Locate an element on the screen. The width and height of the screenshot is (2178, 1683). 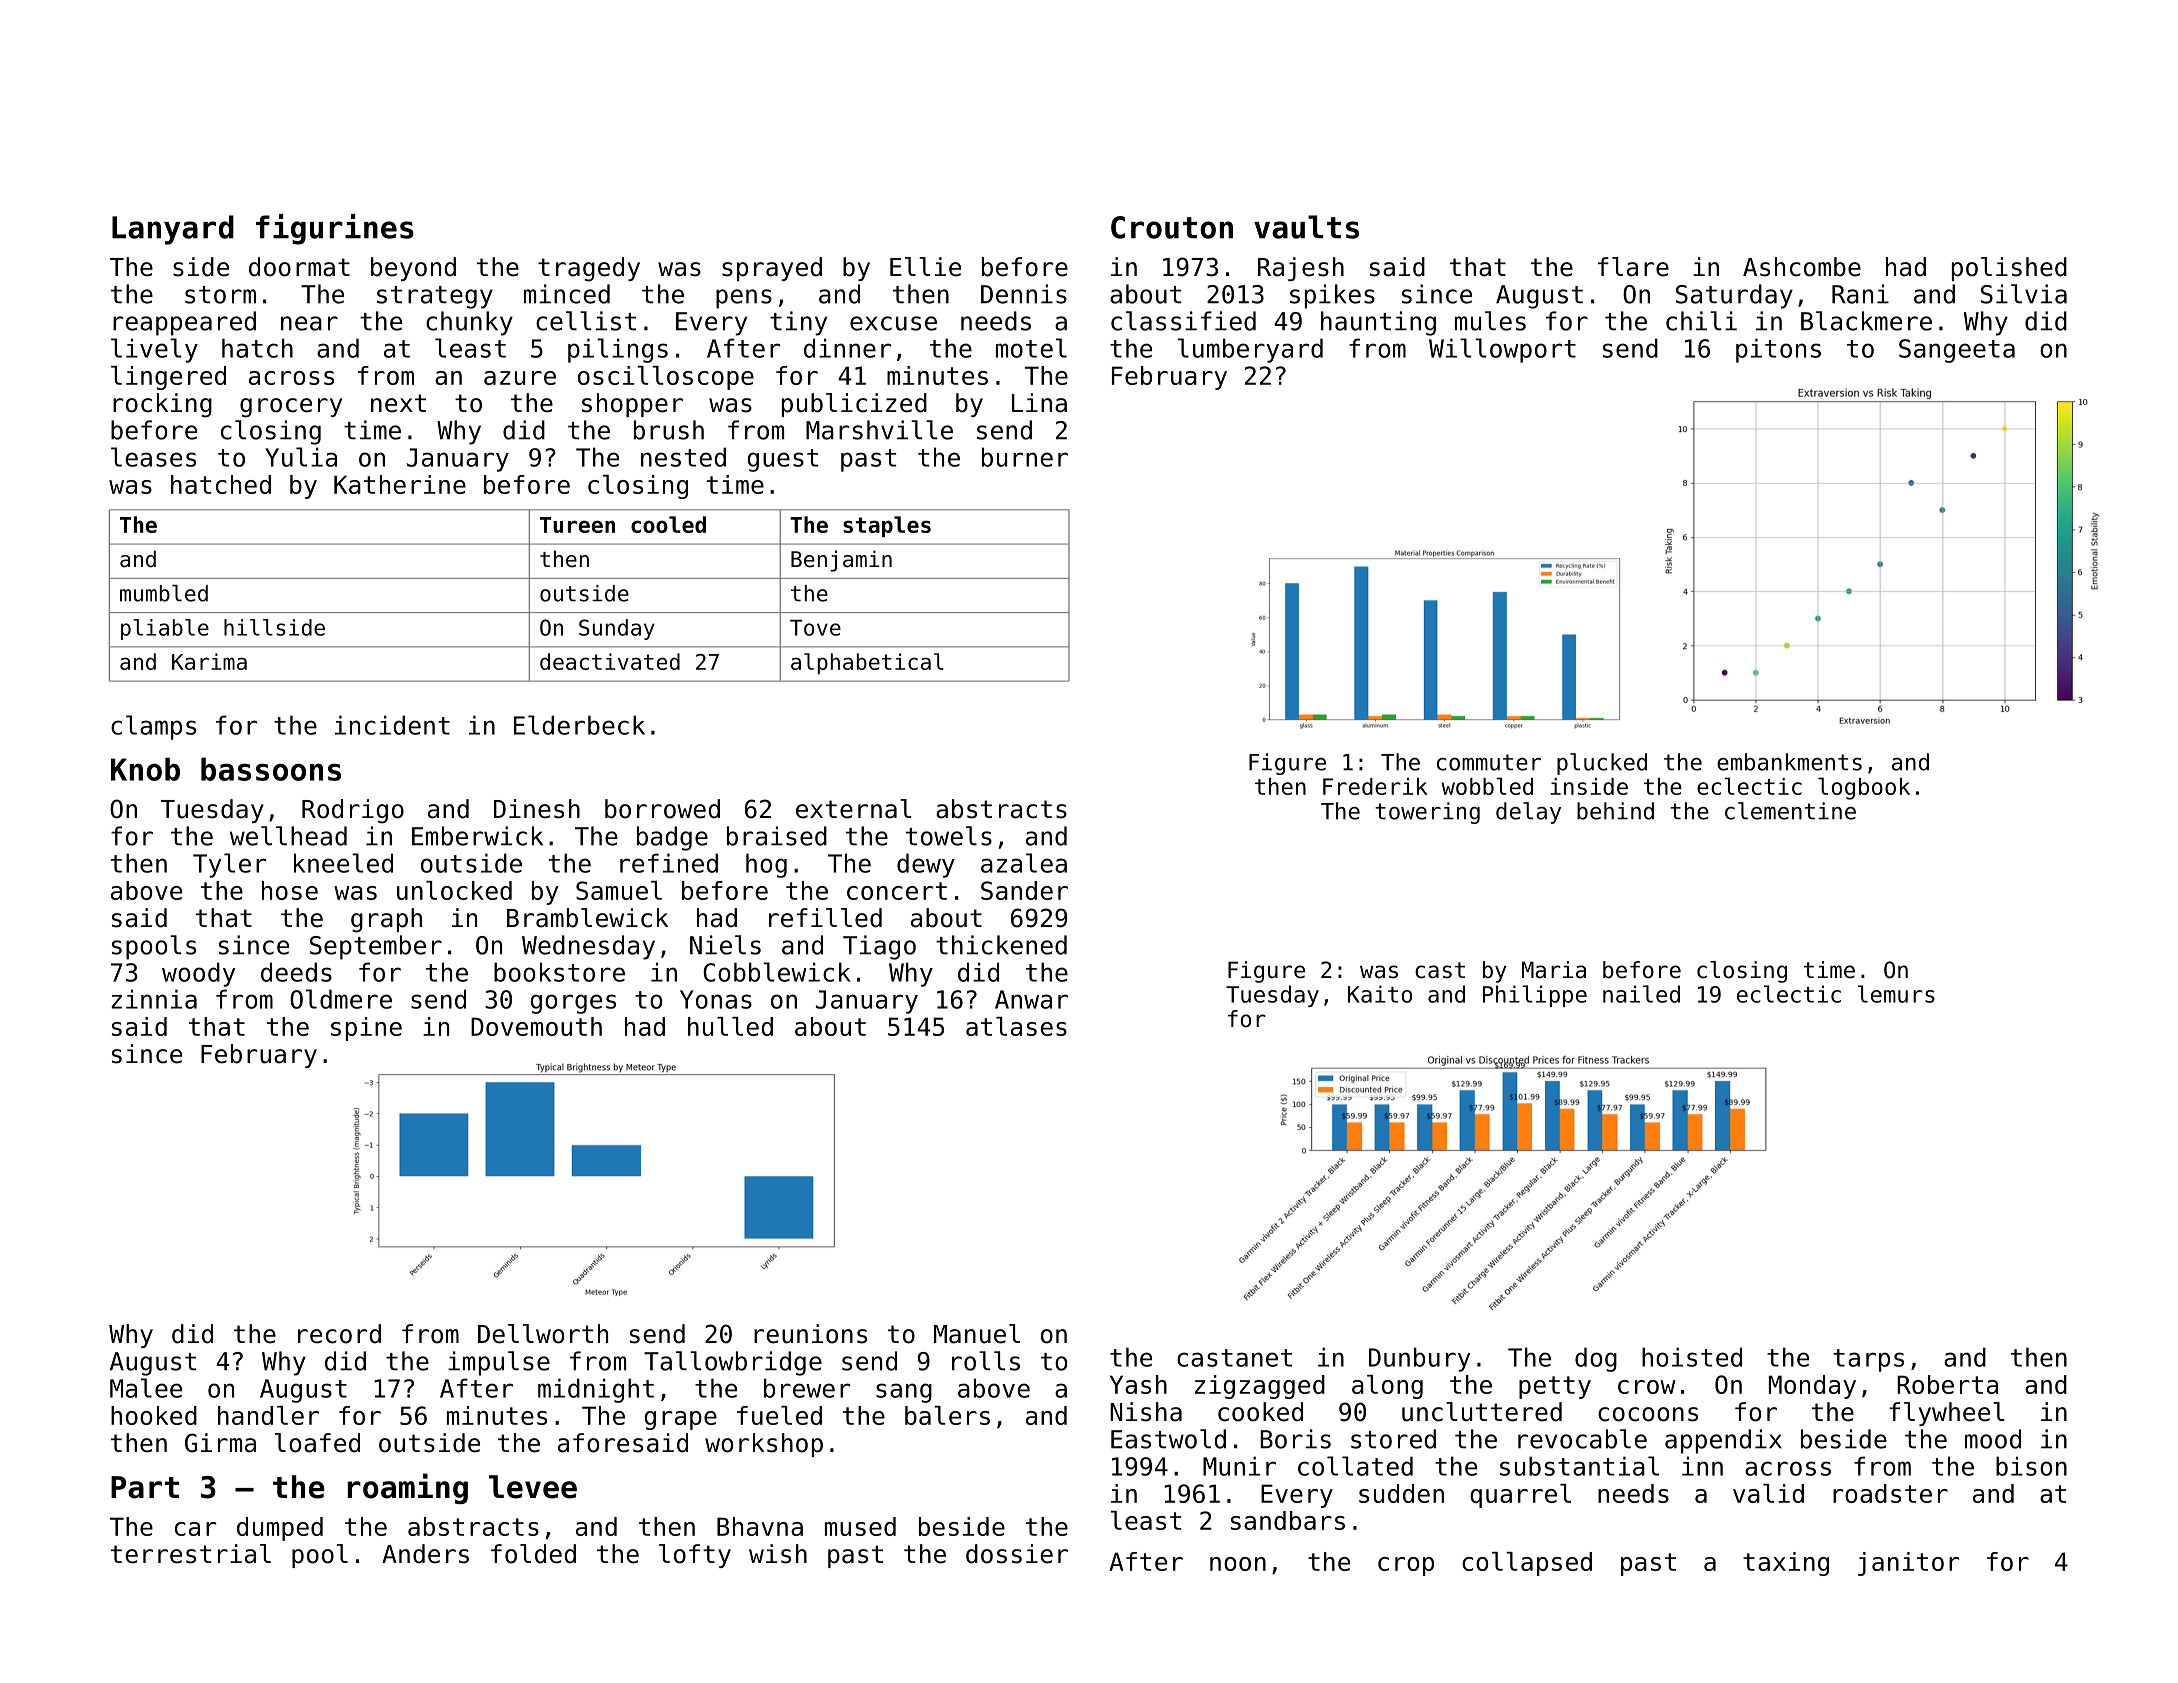
lemurs is located at coordinates (1896, 994).
